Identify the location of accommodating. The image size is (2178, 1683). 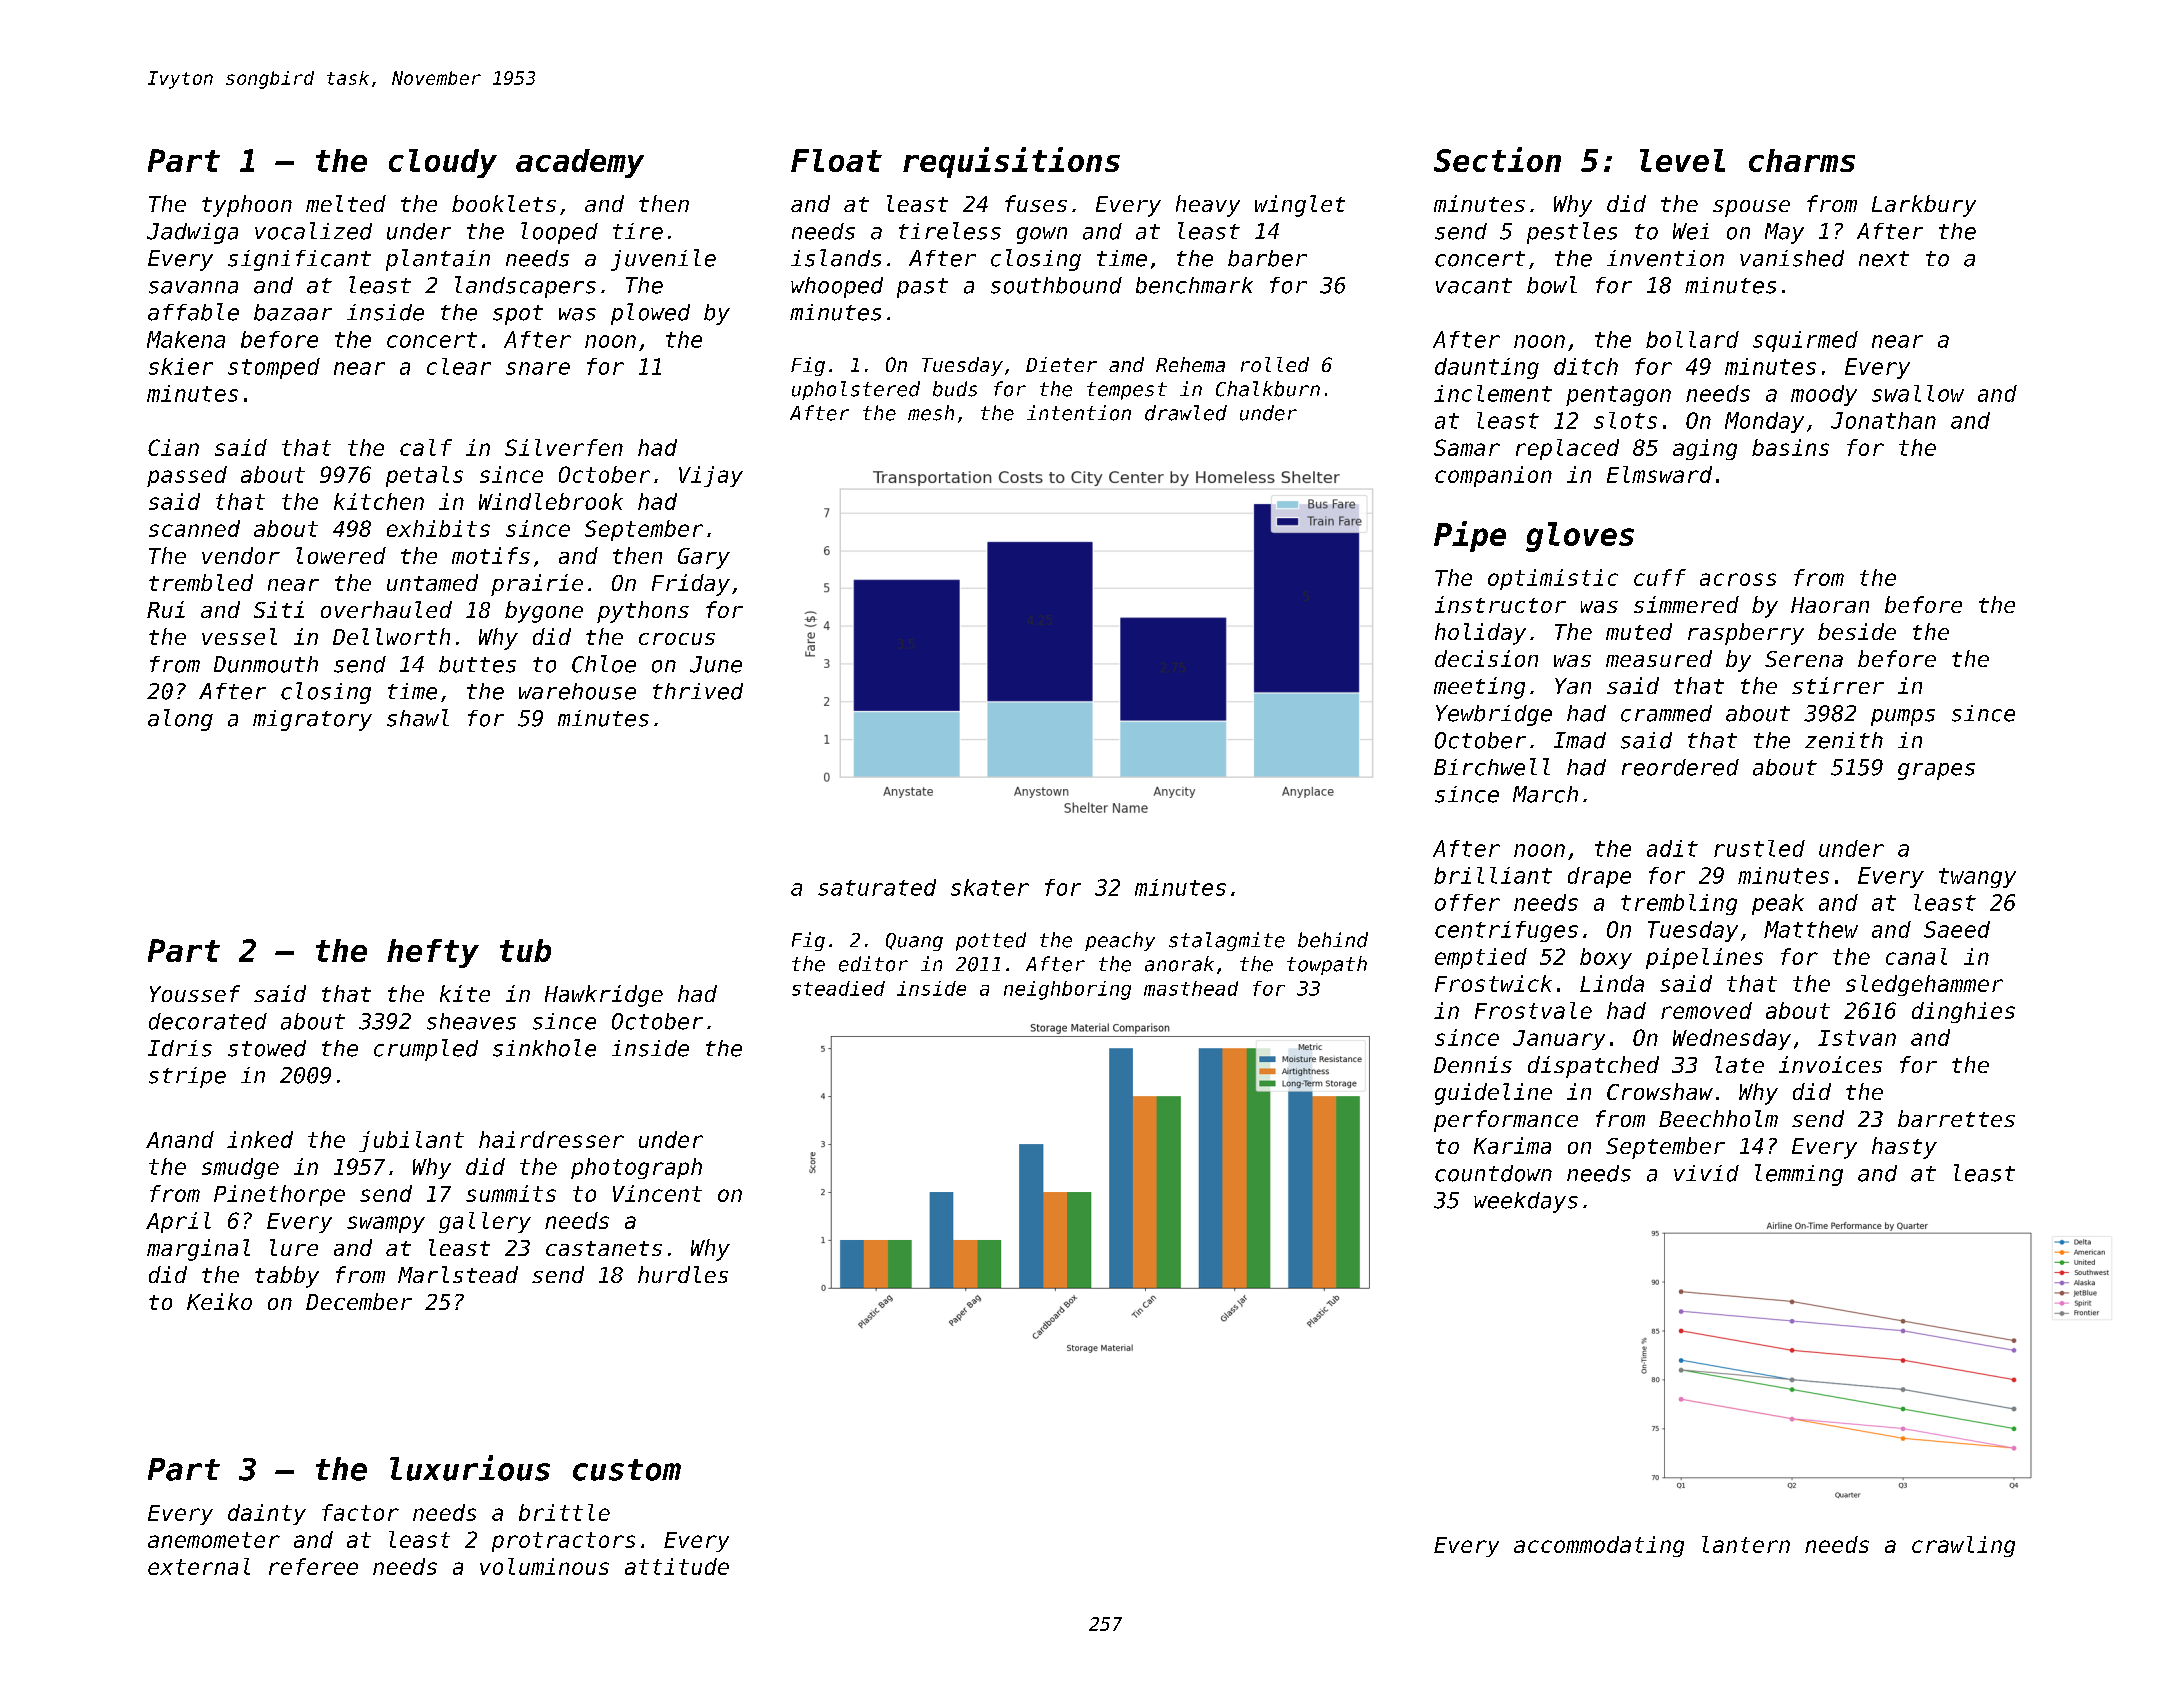
(1599, 1546).
